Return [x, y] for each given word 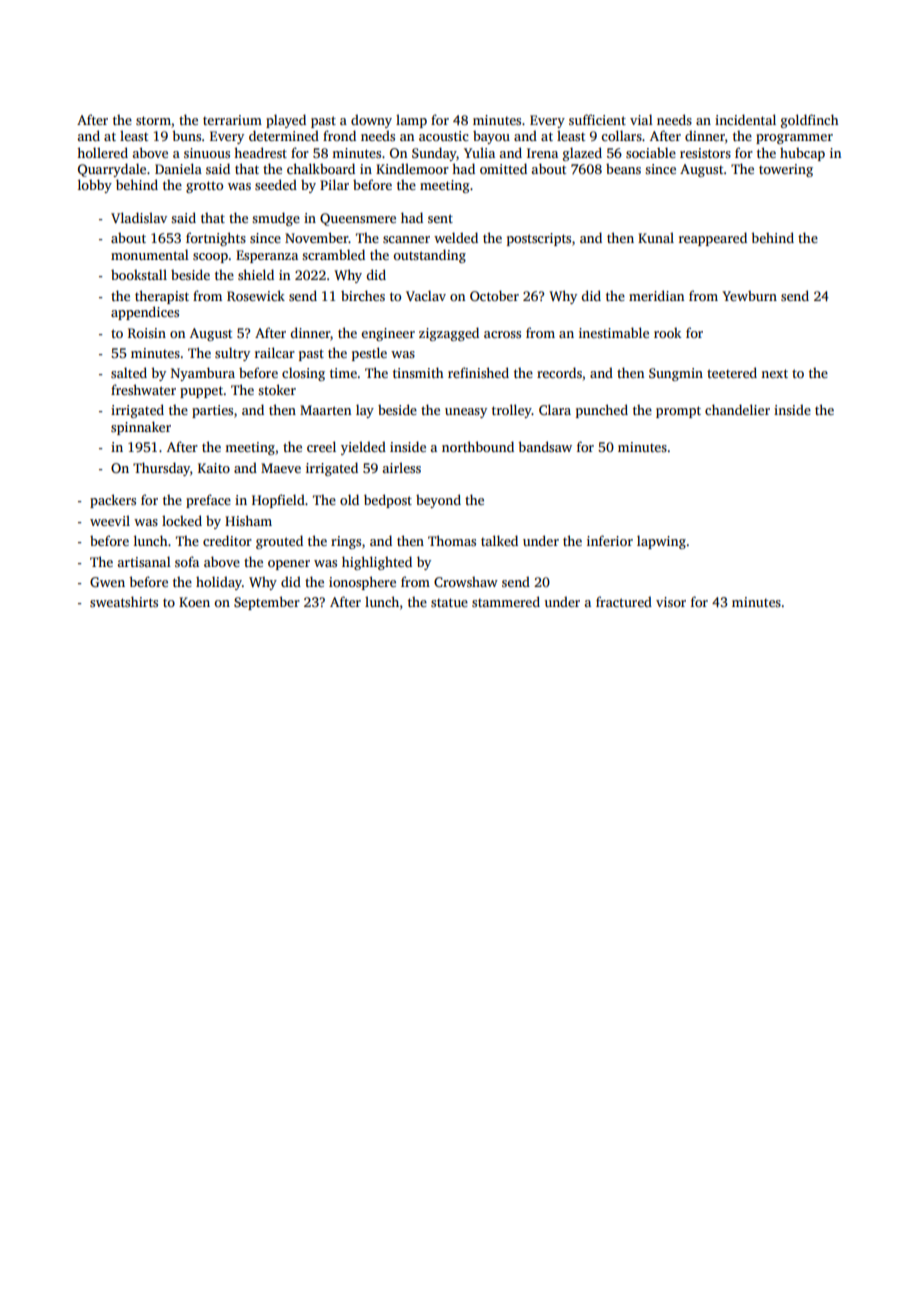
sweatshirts [124, 601]
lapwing [661, 542]
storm [153, 120]
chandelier [737, 409]
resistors [705, 153]
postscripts [539, 239]
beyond [438, 501]
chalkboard [321, 168]
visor [671, 602]
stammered [506, 601]
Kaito [214, 468]
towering [786, 170]
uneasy [466, 413]
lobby [95, 186]
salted [129, 372]
